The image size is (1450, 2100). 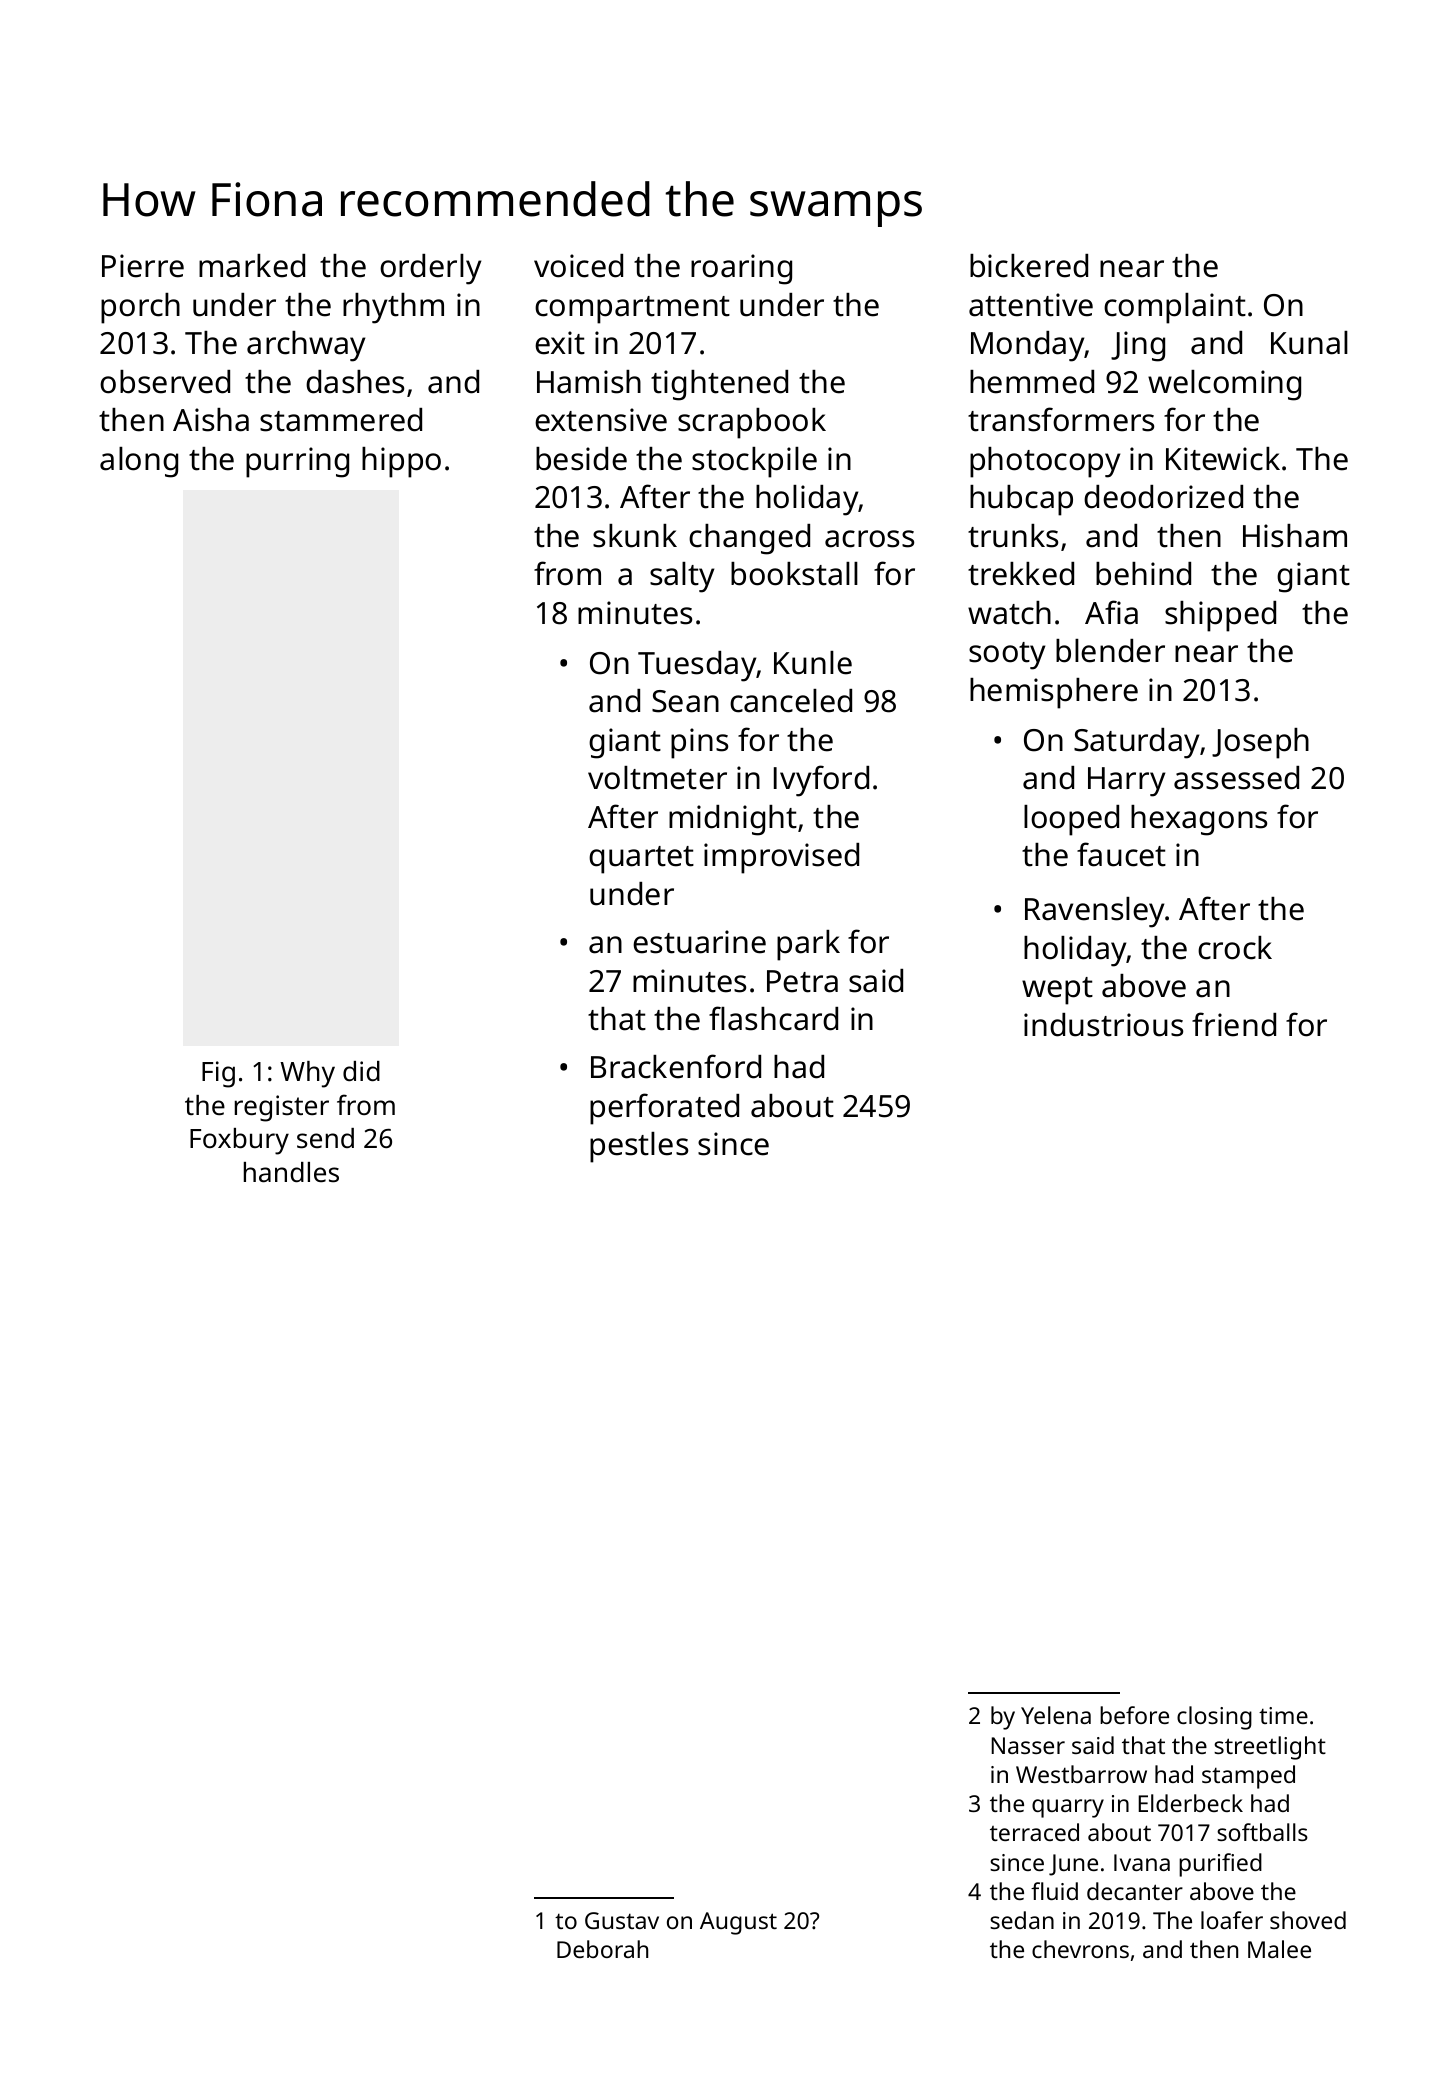 I want to click on quartet, so click(x=641, y=860).
